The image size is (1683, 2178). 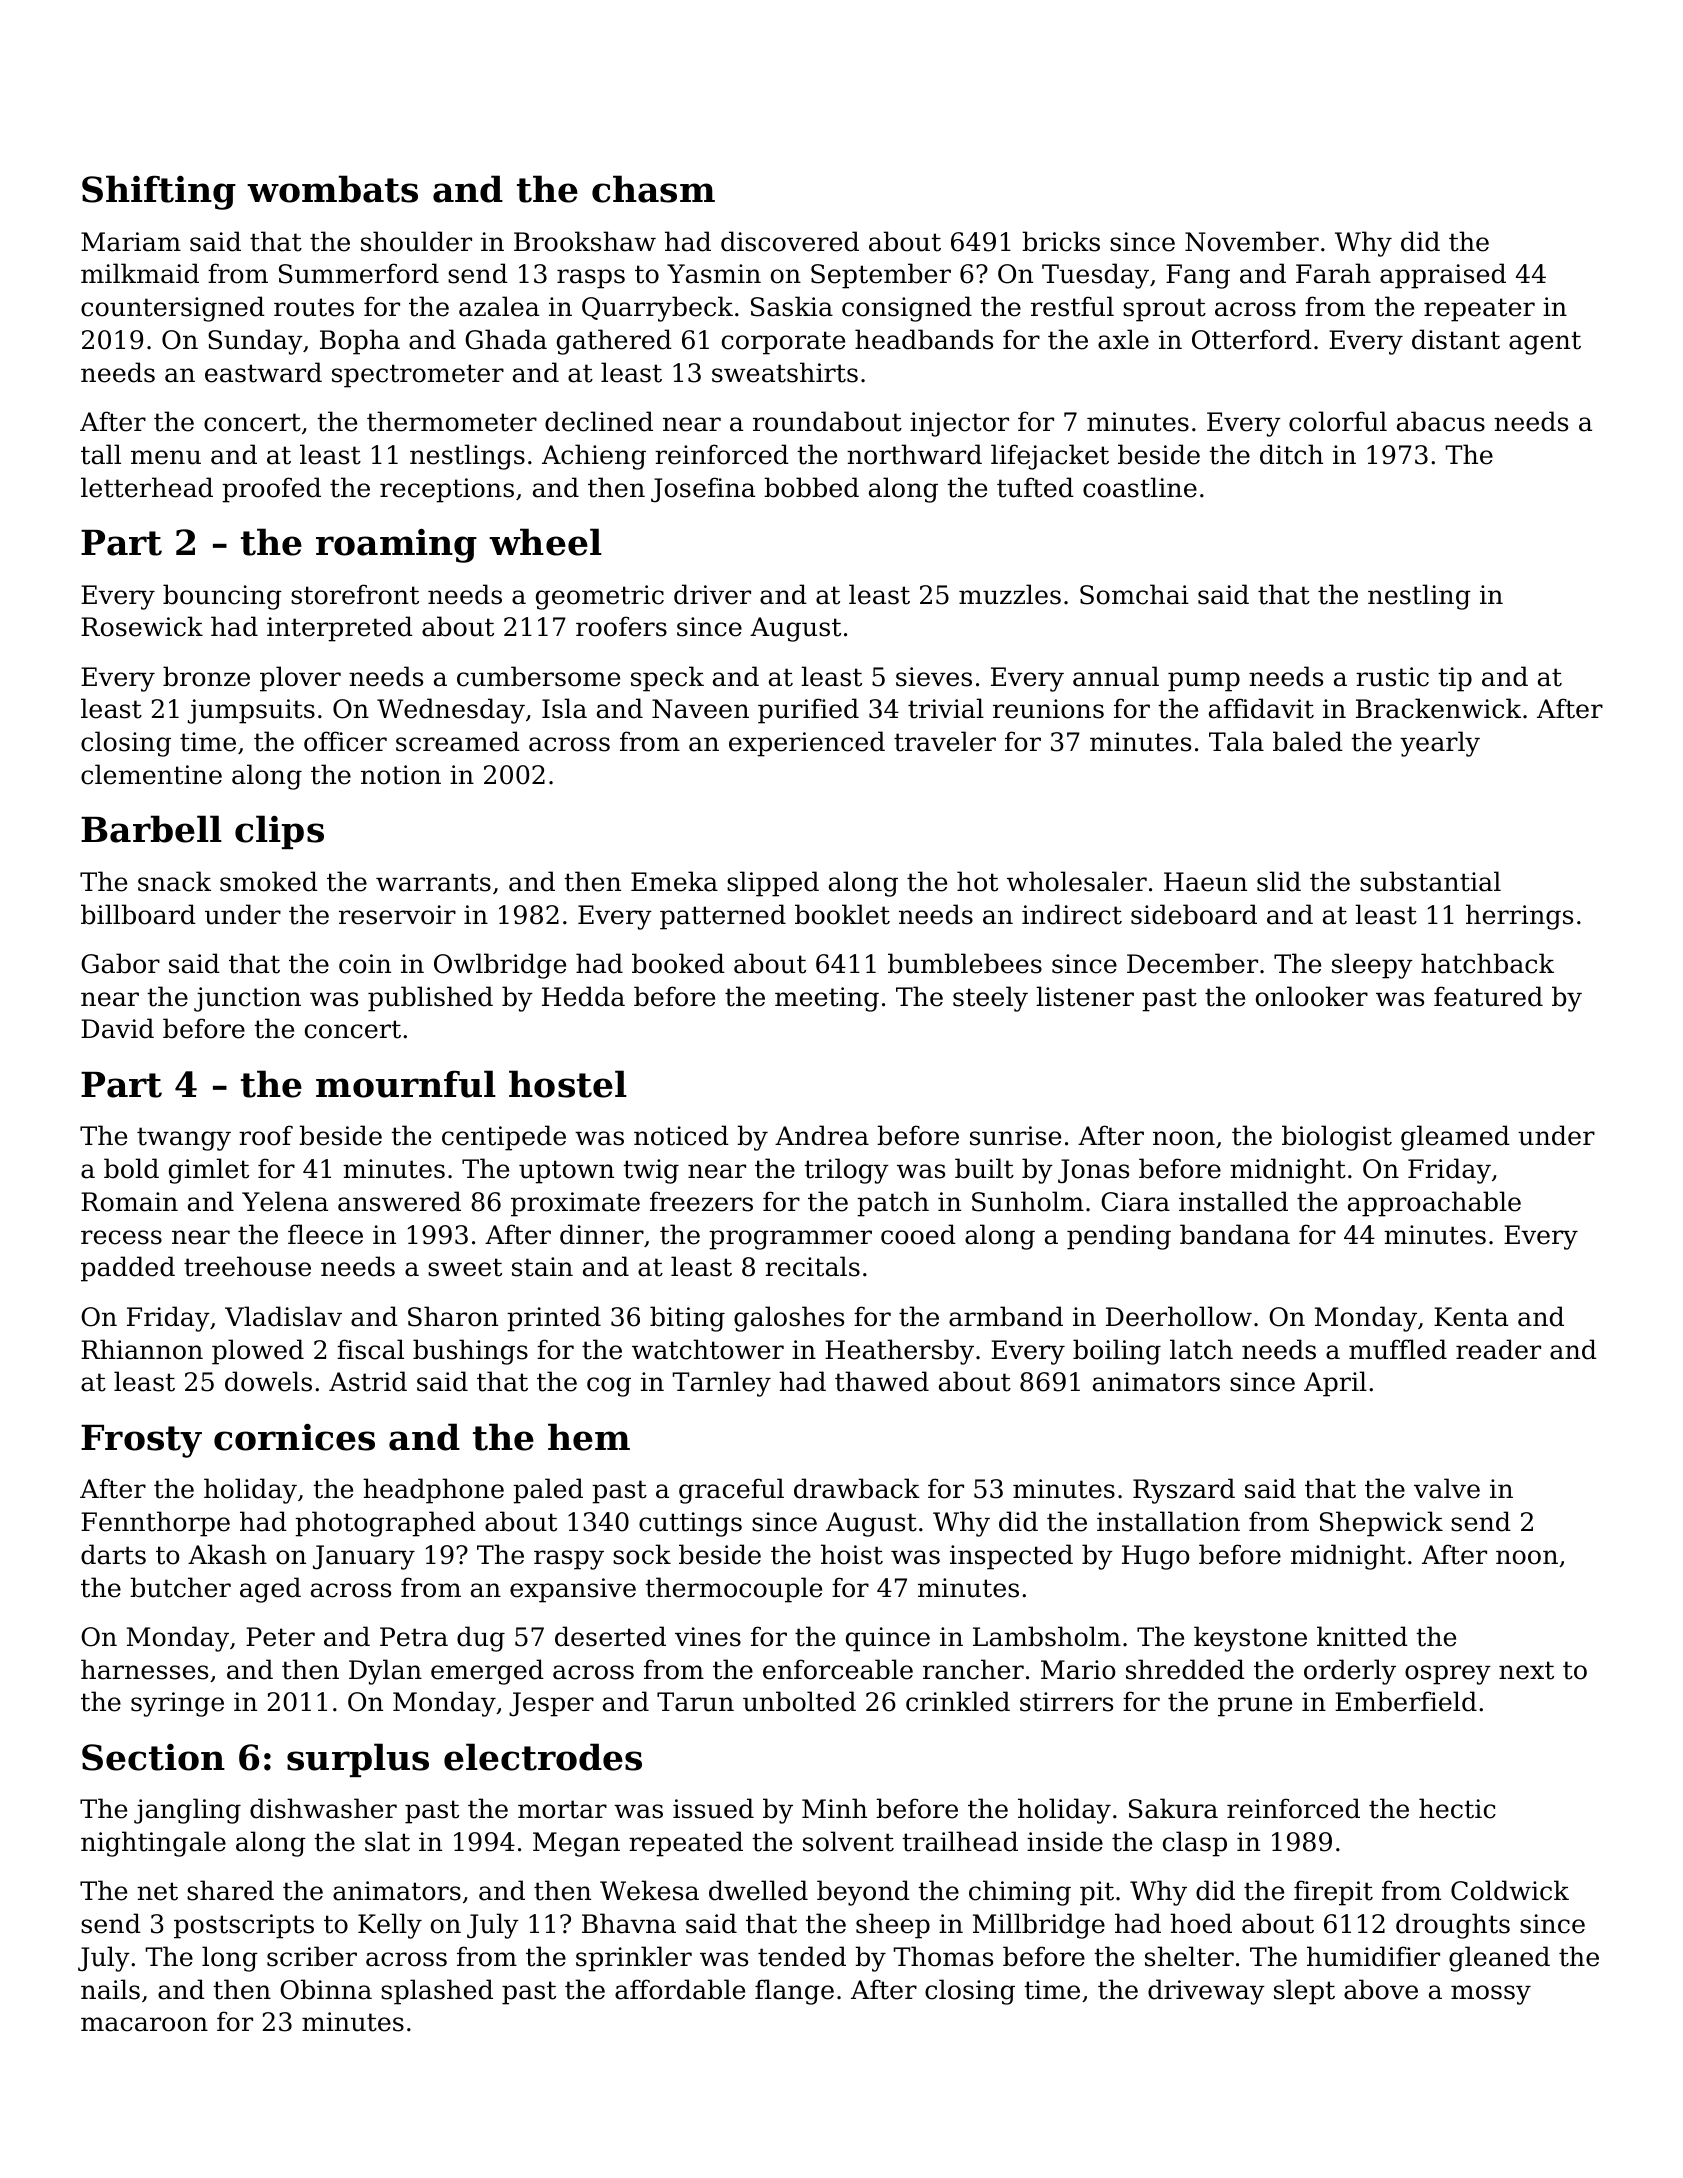 I want to click on meeting, so click(x=827, y=999).
